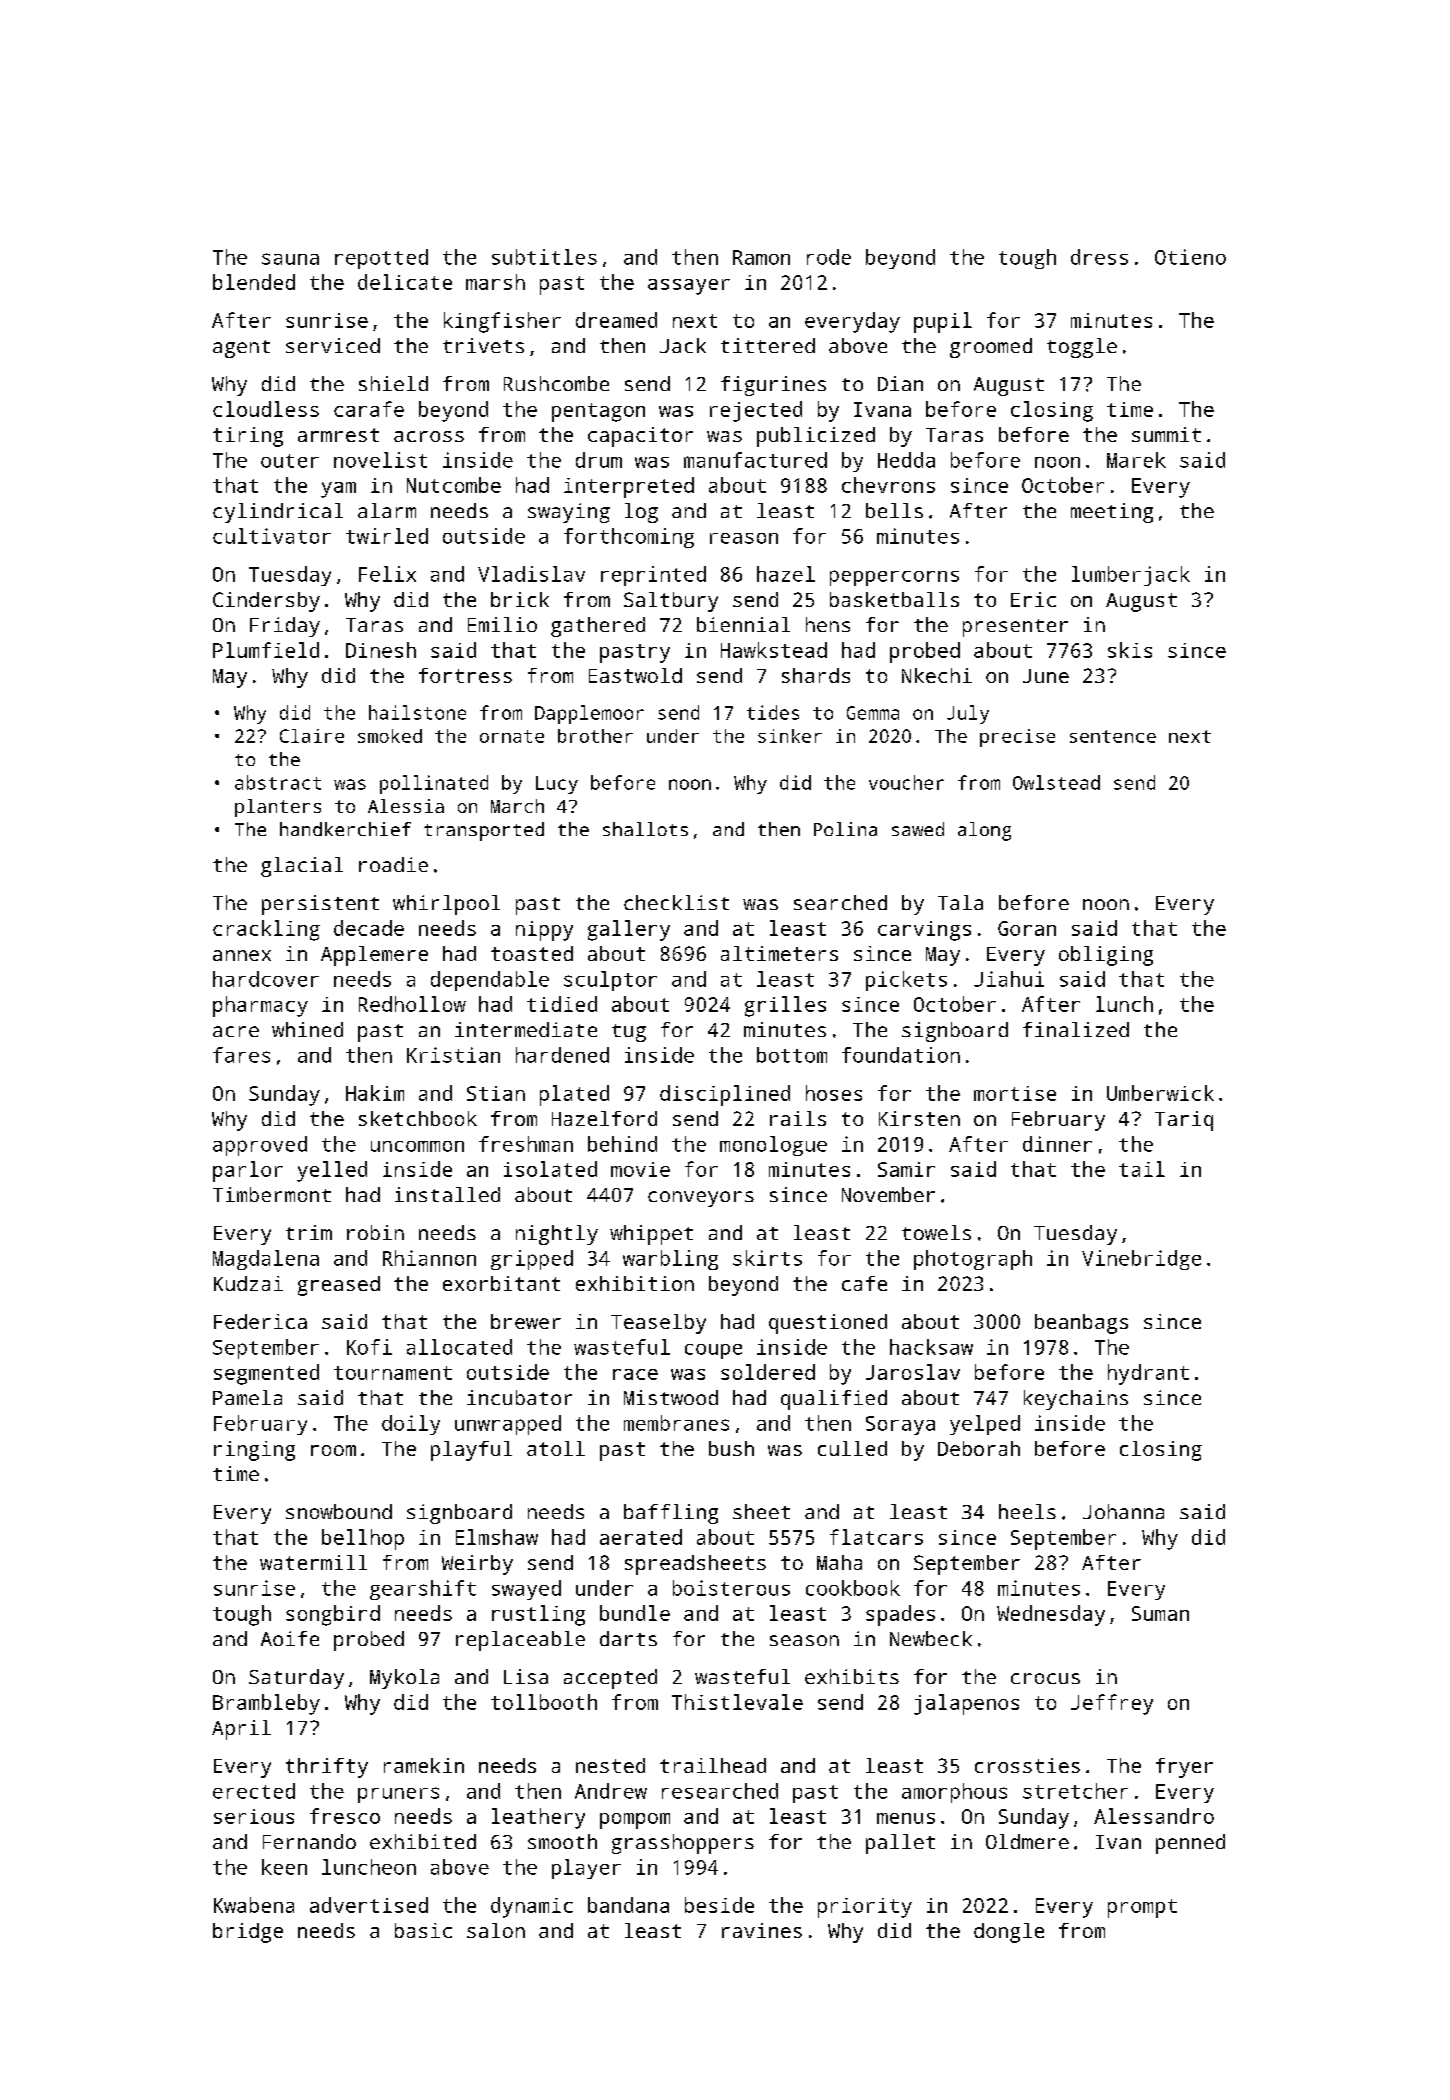 Image resolution: width=1450 pixels, height=2100 pixels. I want to click on tail, so click(1142, 1169).
